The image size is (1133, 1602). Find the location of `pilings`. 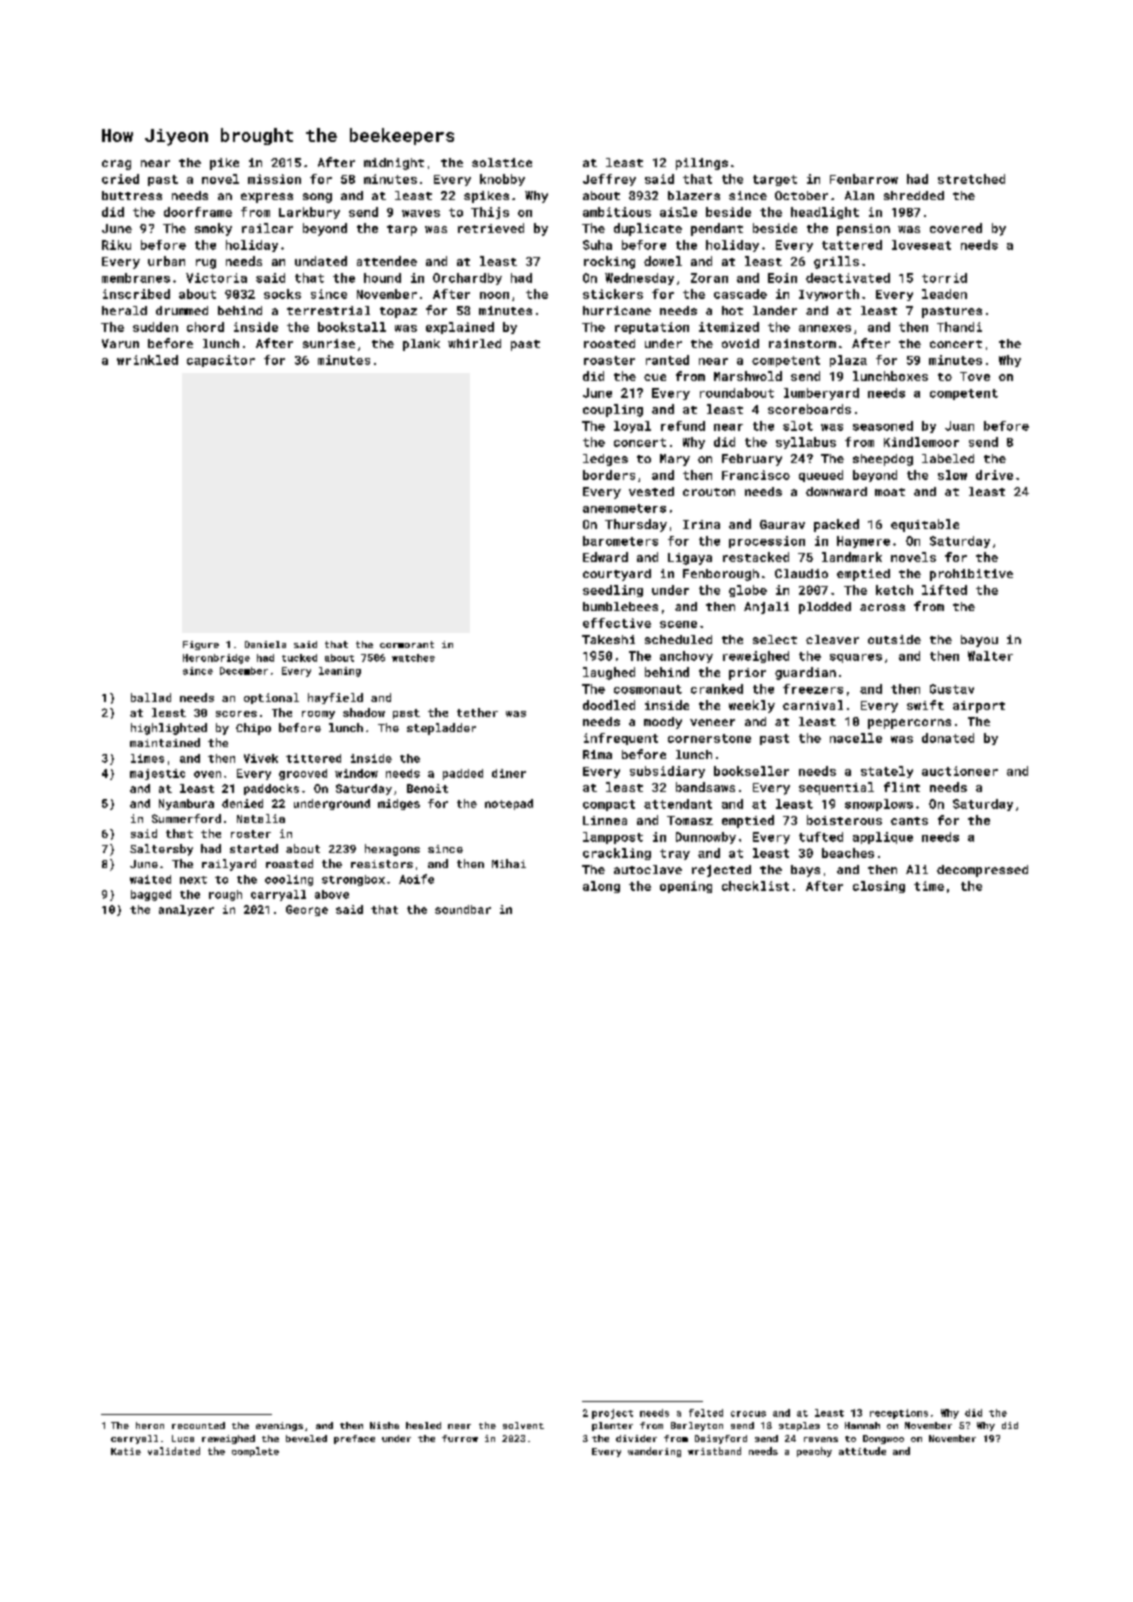

pilings is located at coordinates (702, 164).
